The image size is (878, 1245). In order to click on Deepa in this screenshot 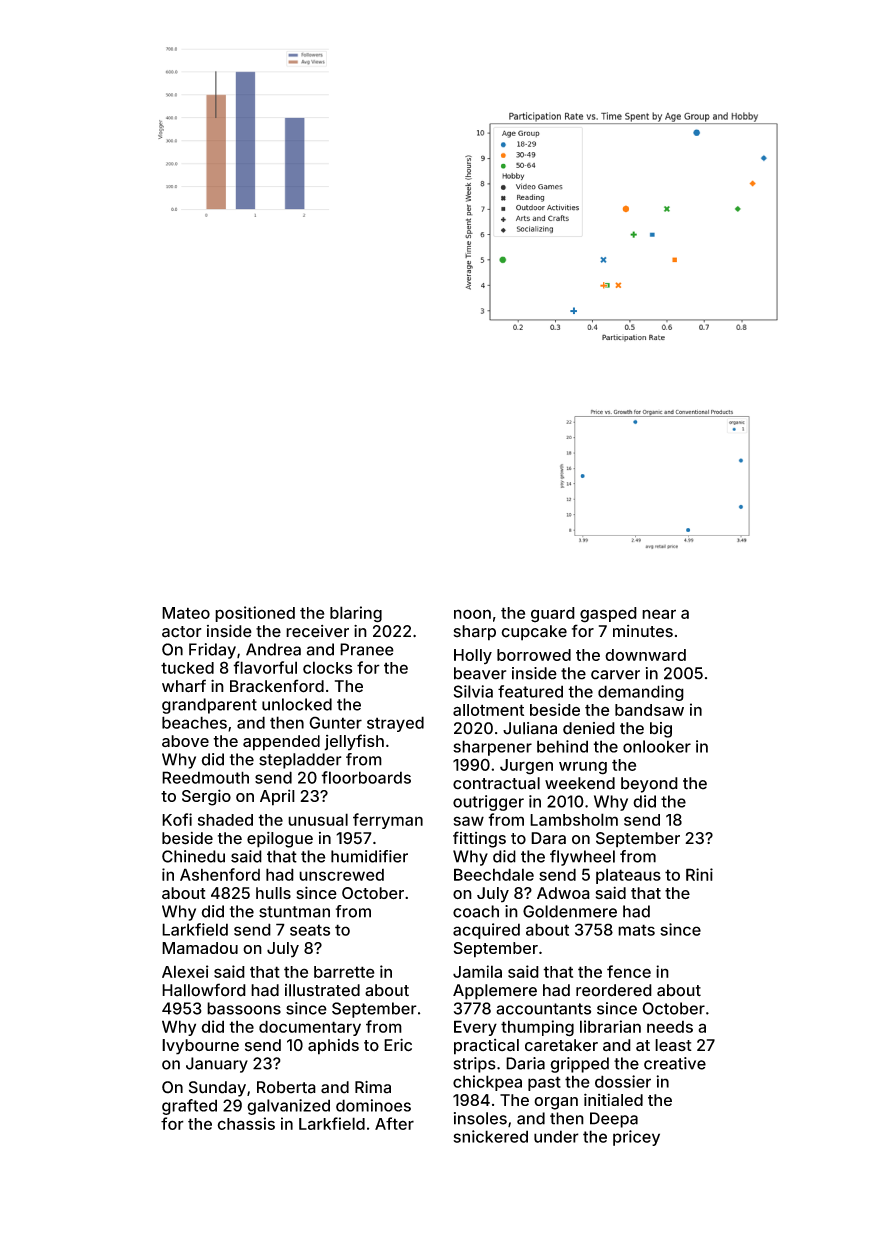, I will do `click(614, 1120)`.
